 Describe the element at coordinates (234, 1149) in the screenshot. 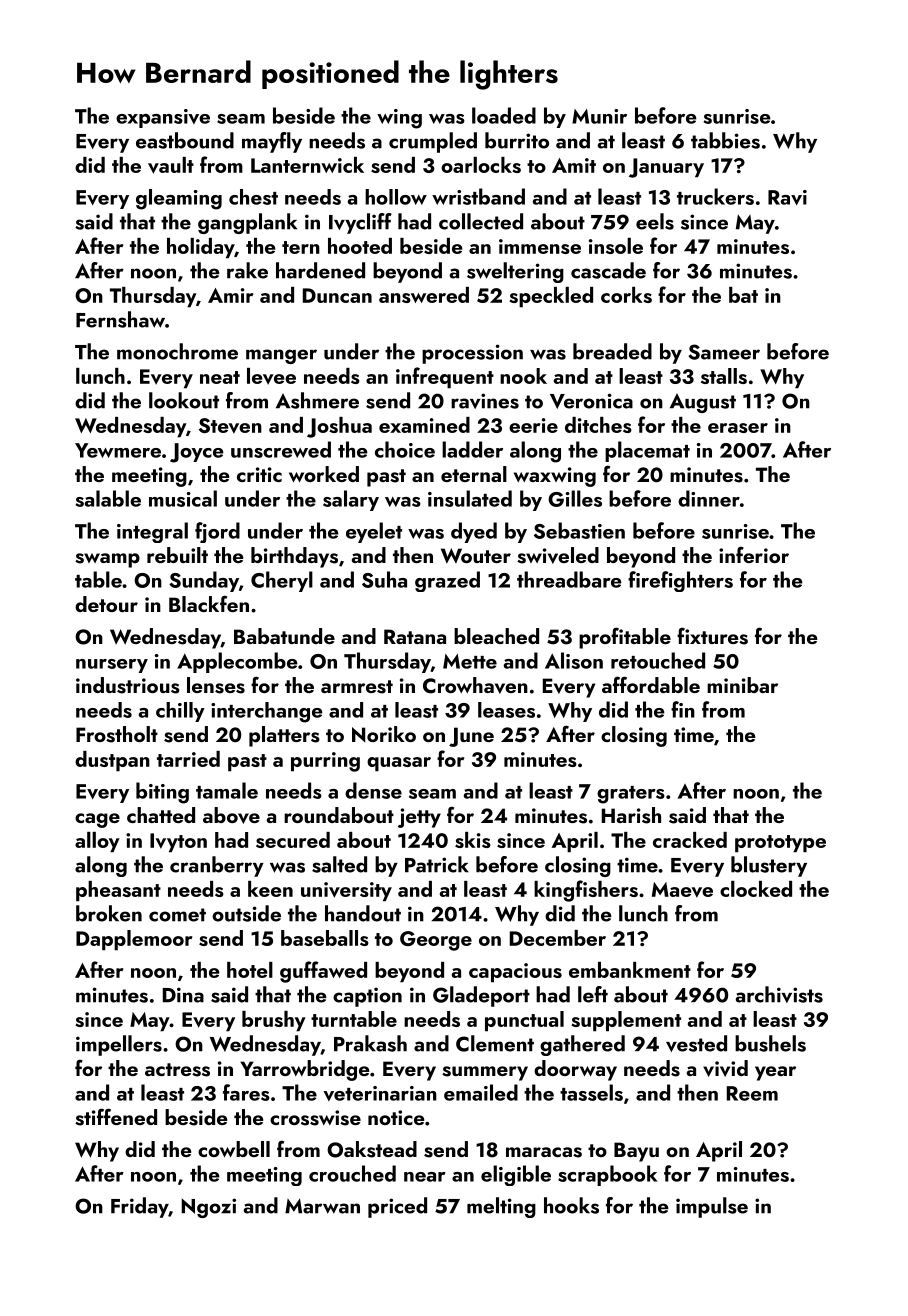

I see `cowbell` at that location.
